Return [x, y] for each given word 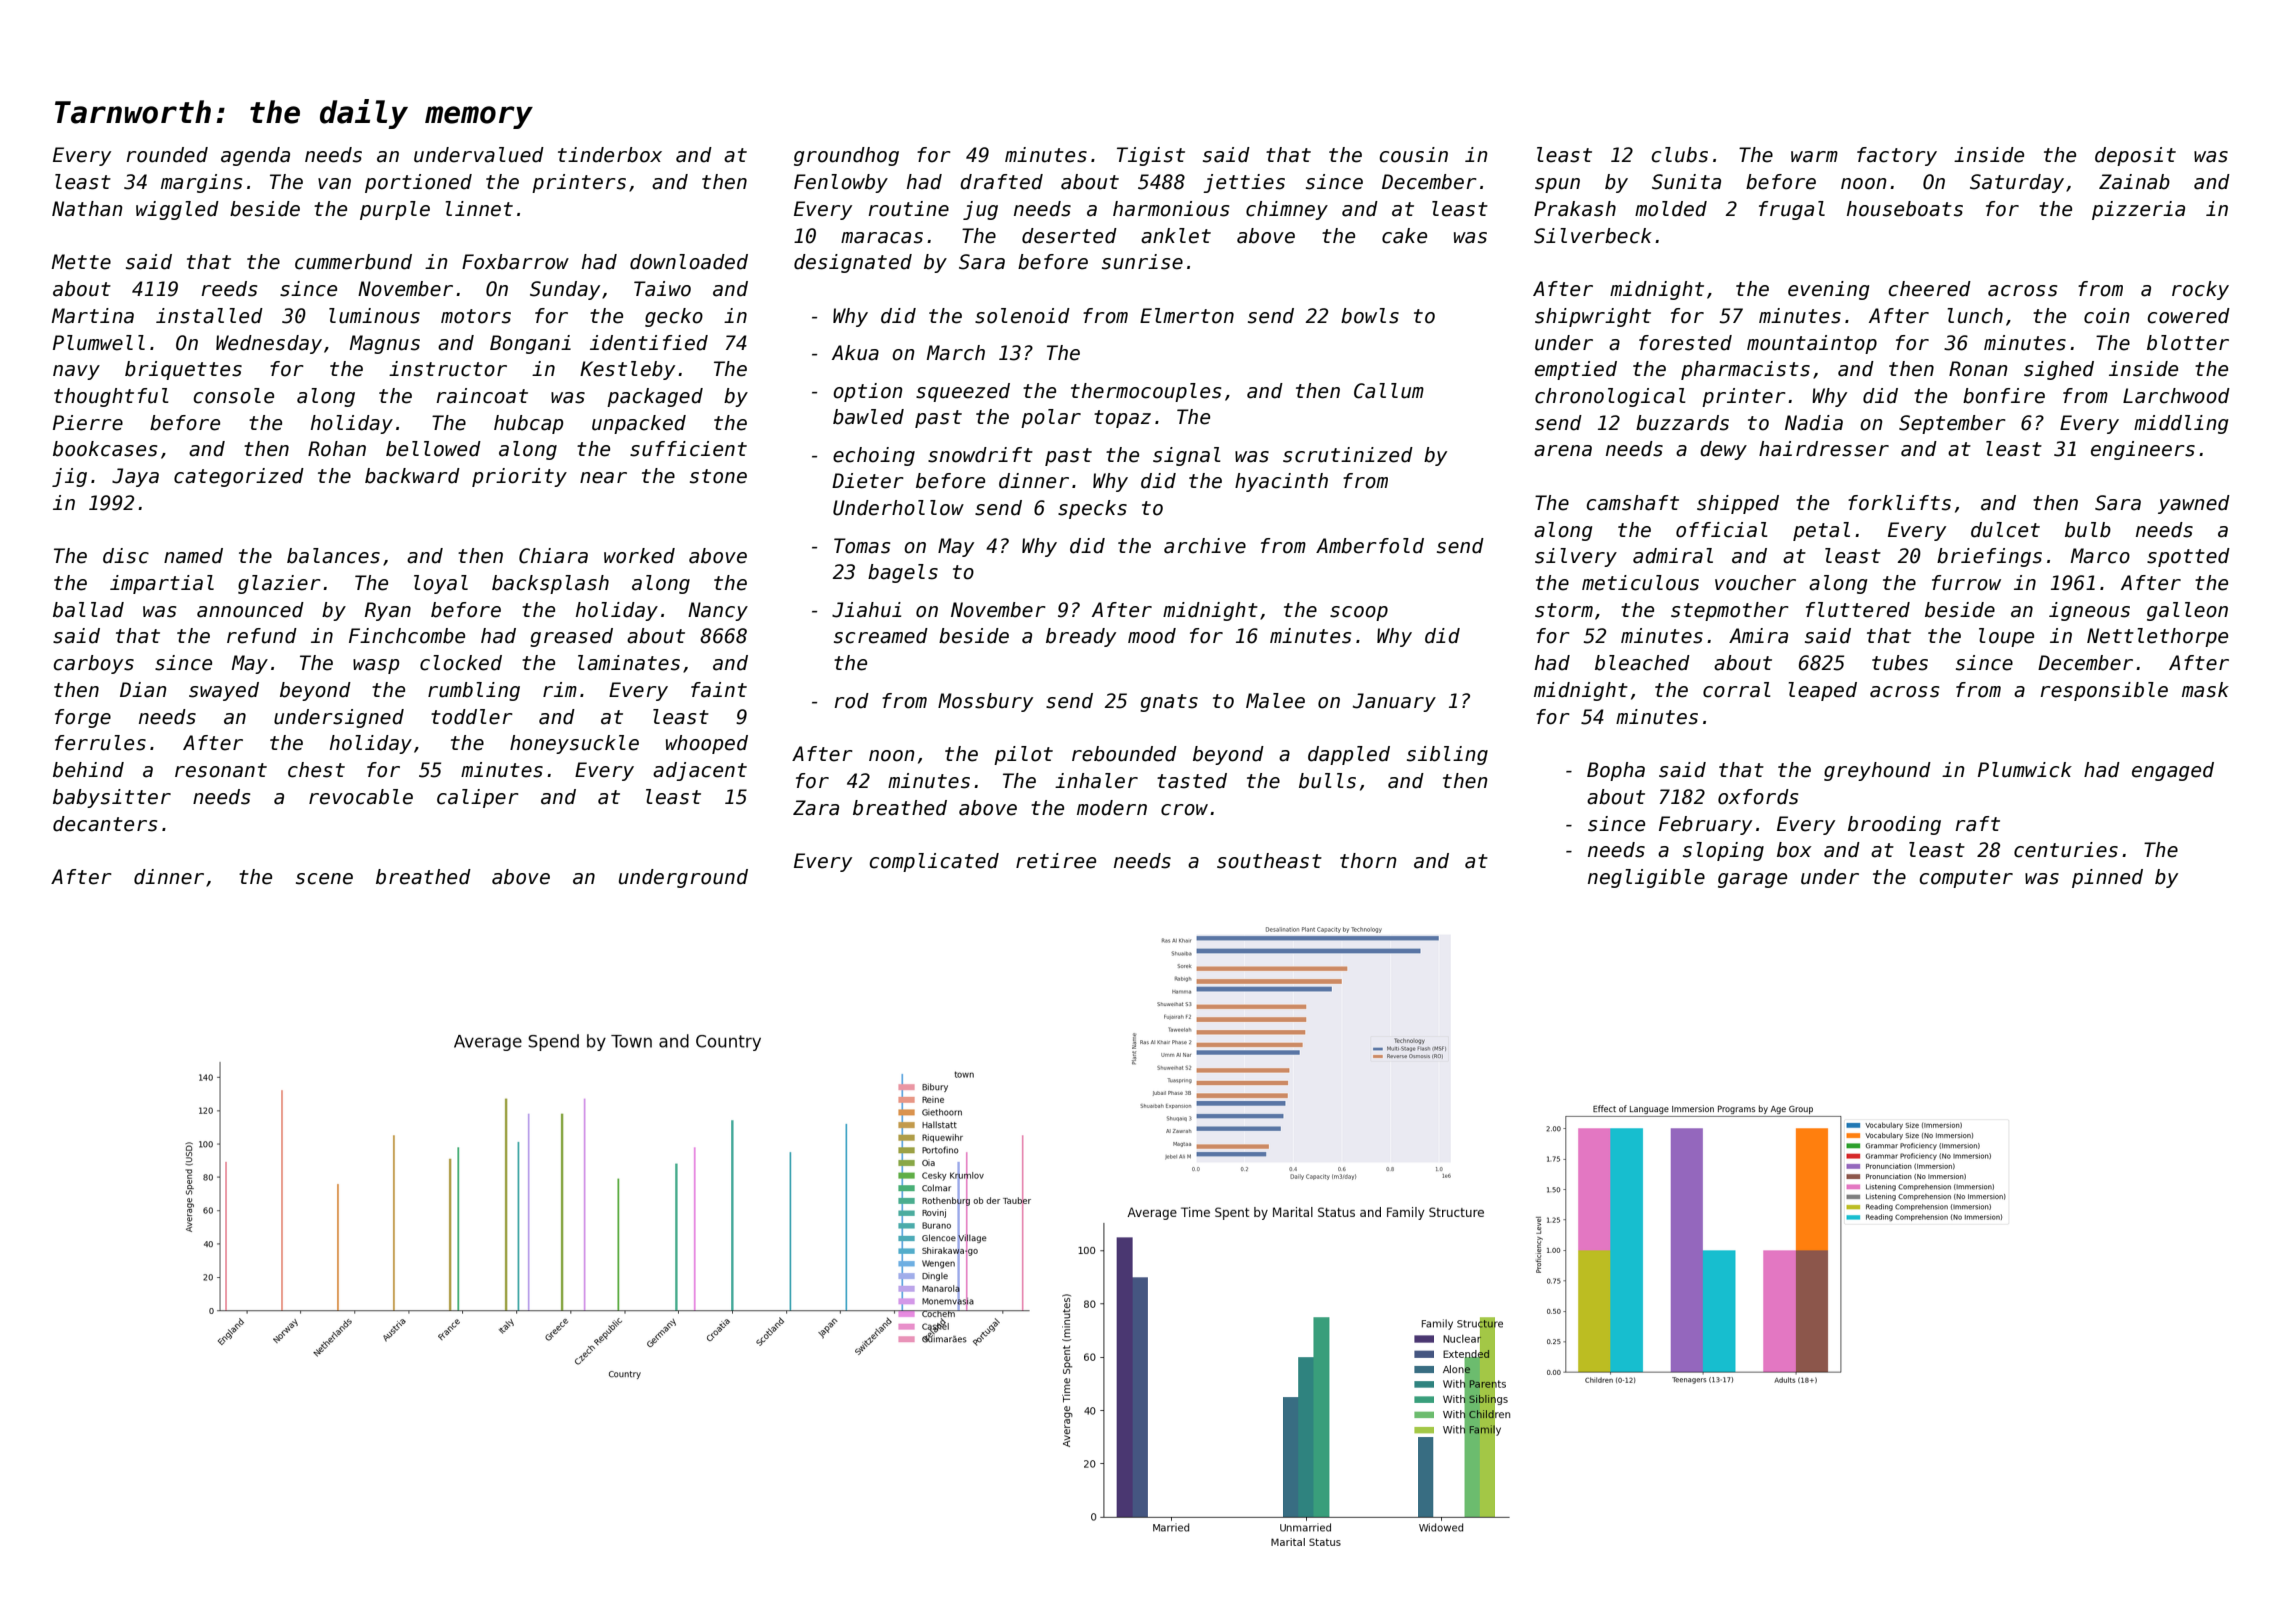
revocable [361, 797]
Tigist [1151, 156]
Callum [1389, 391]
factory [1897, 156]
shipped [1738, 504]
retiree [1056, 861]
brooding [1894, 825]
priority [519, 477]
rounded [167, 155]
